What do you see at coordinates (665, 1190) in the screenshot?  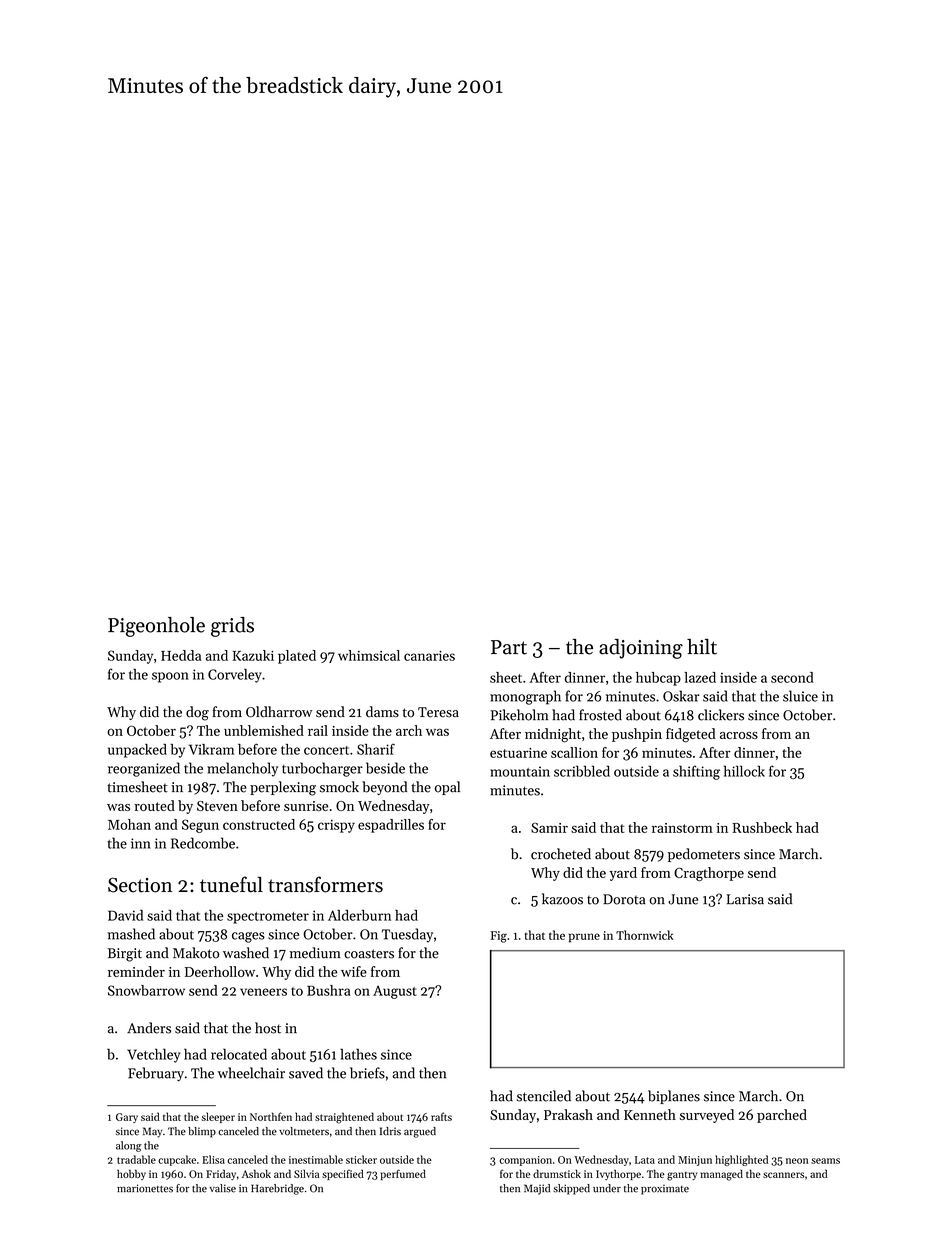 I see `proximate` at bounding box center [665, 1190].
